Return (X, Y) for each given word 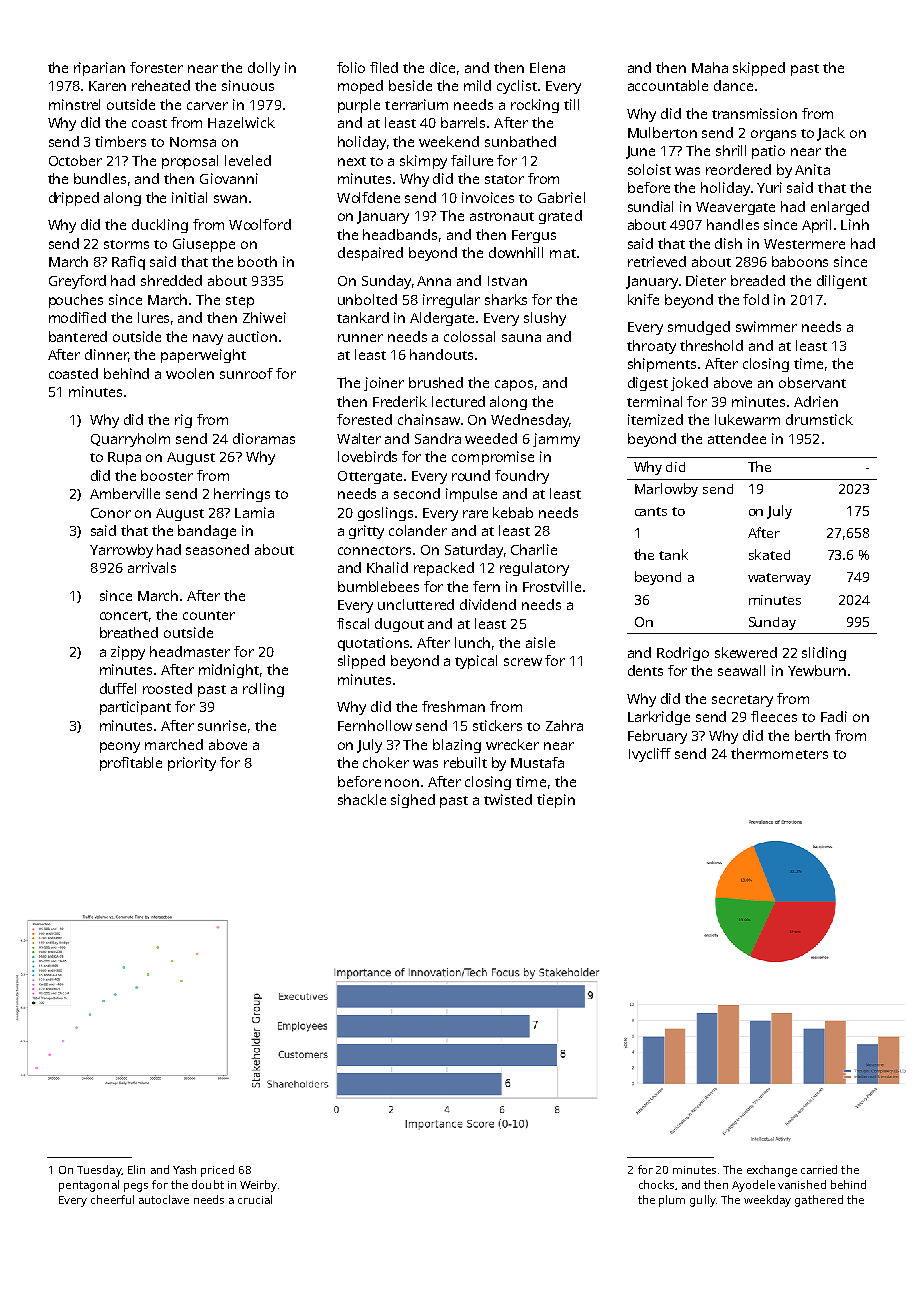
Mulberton (662, 132)
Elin (136, 1169)
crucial (255, 1199)
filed (384, 67)
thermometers (779, 753)
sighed (413, 801)
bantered (78, 336)
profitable (131, 764)
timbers (120, 141)
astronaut (502, 216)
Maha (710, 67)
